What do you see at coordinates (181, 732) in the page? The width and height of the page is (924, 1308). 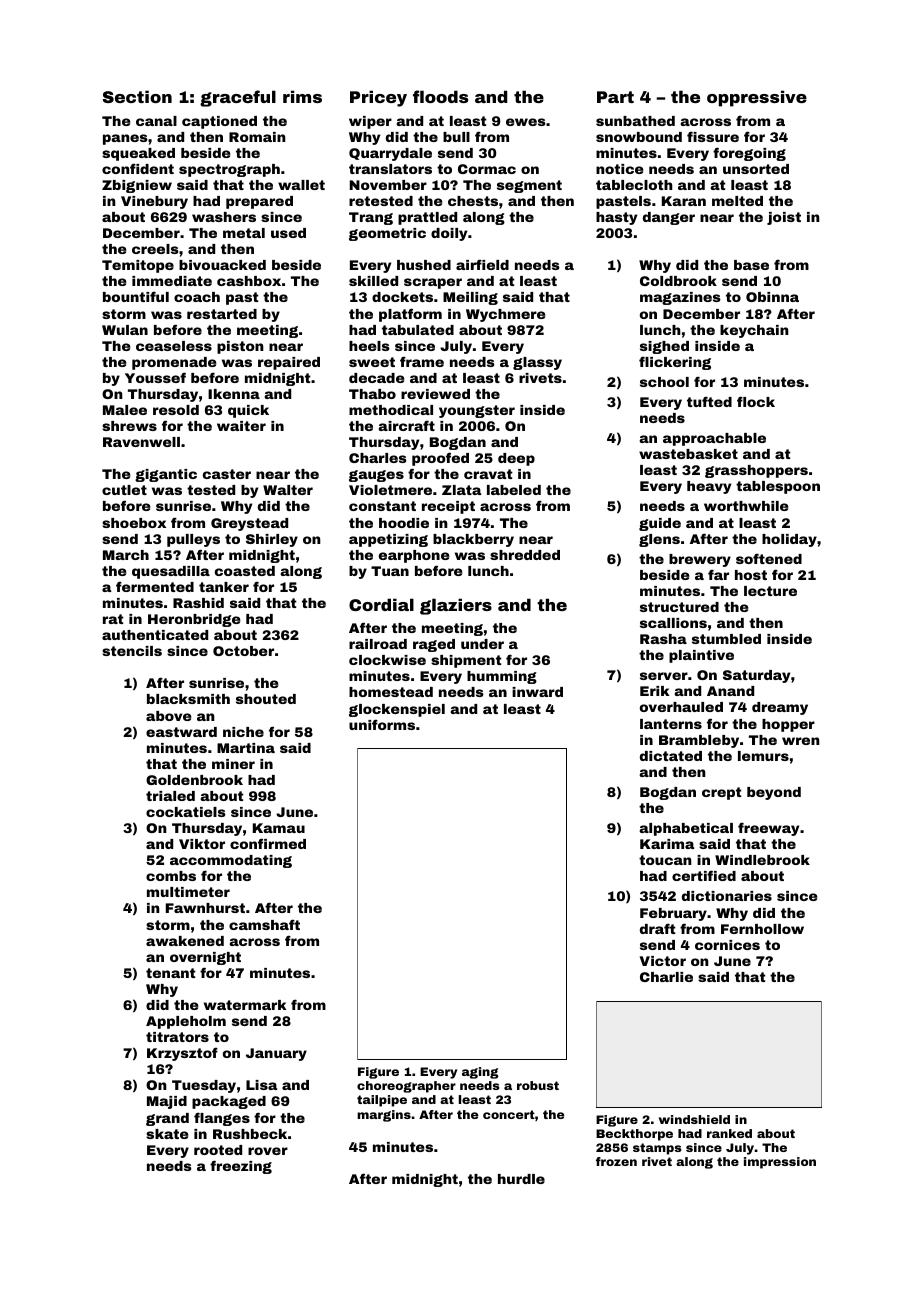 I see `eastward` at bounding box center [181, 732].
